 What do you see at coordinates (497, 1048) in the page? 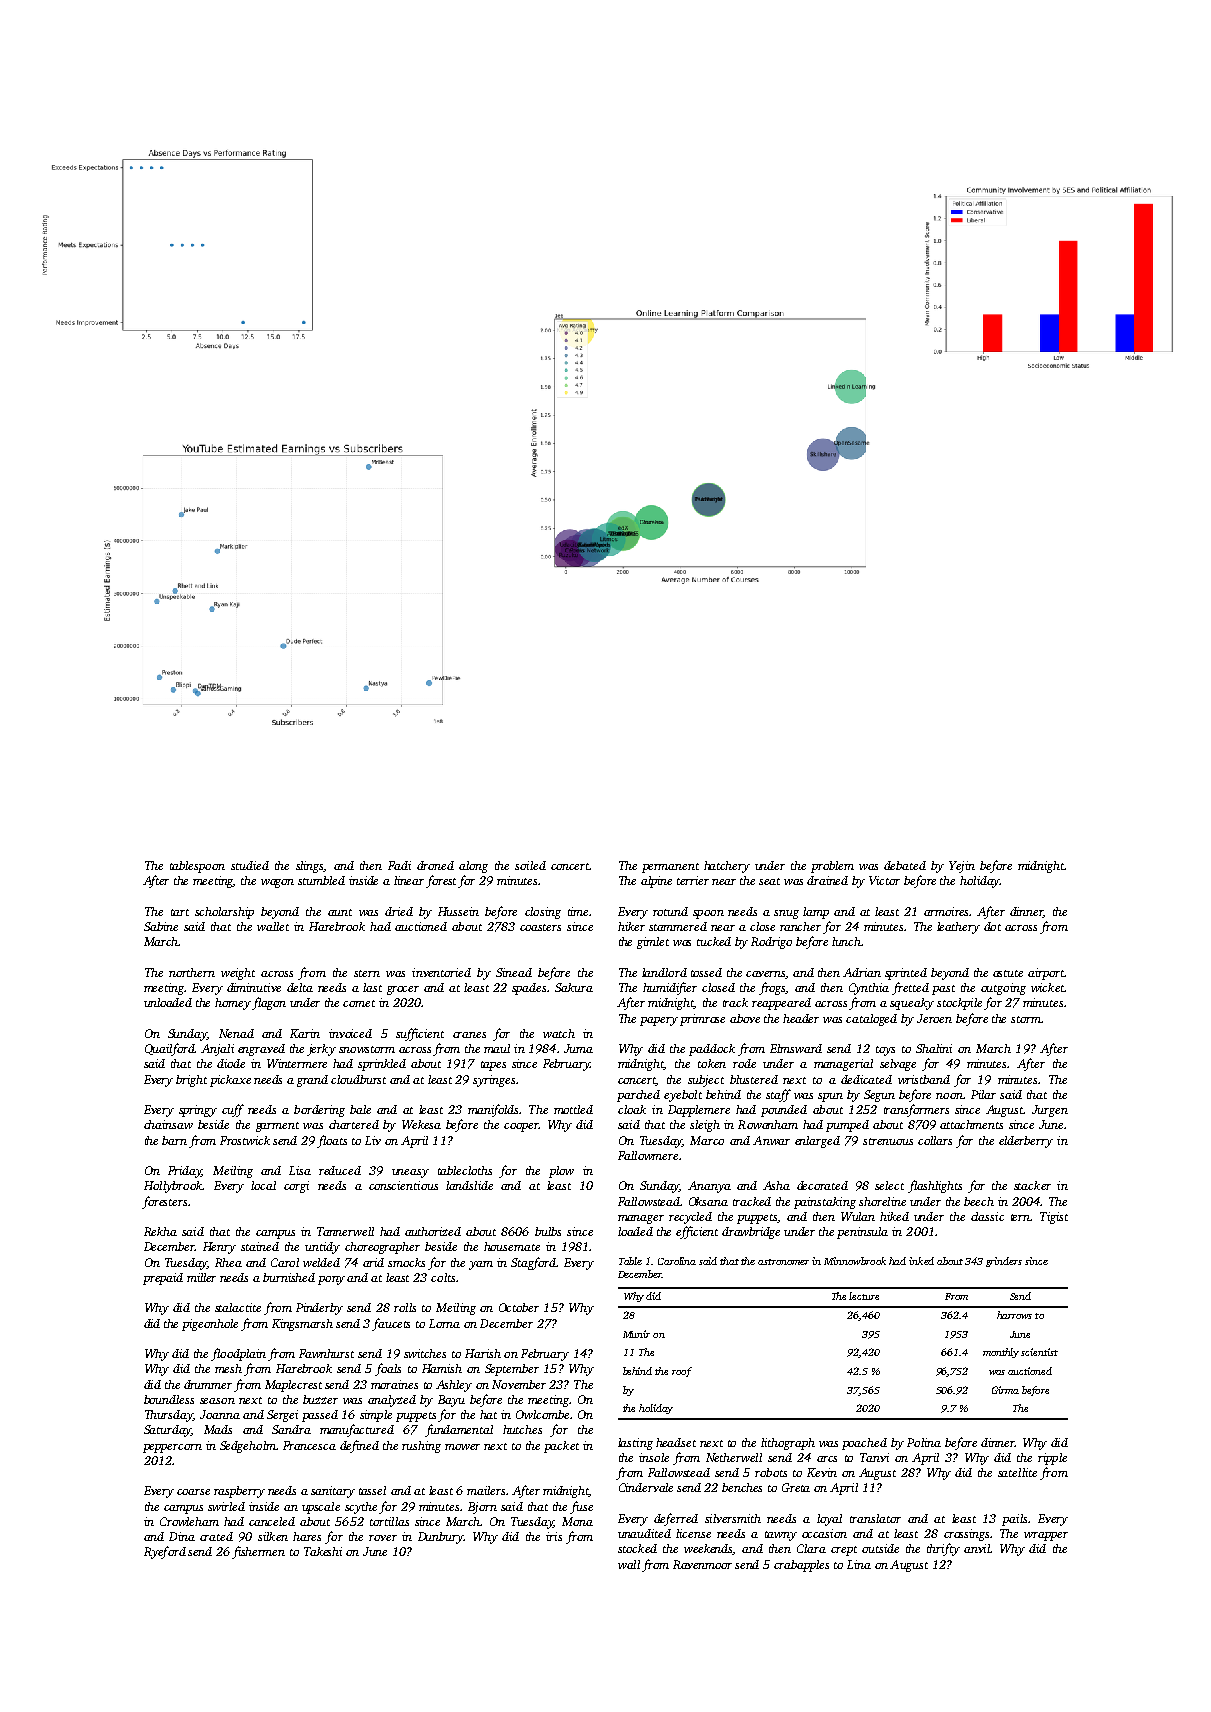
I see `maul` at bounding box center [497, 1048].
